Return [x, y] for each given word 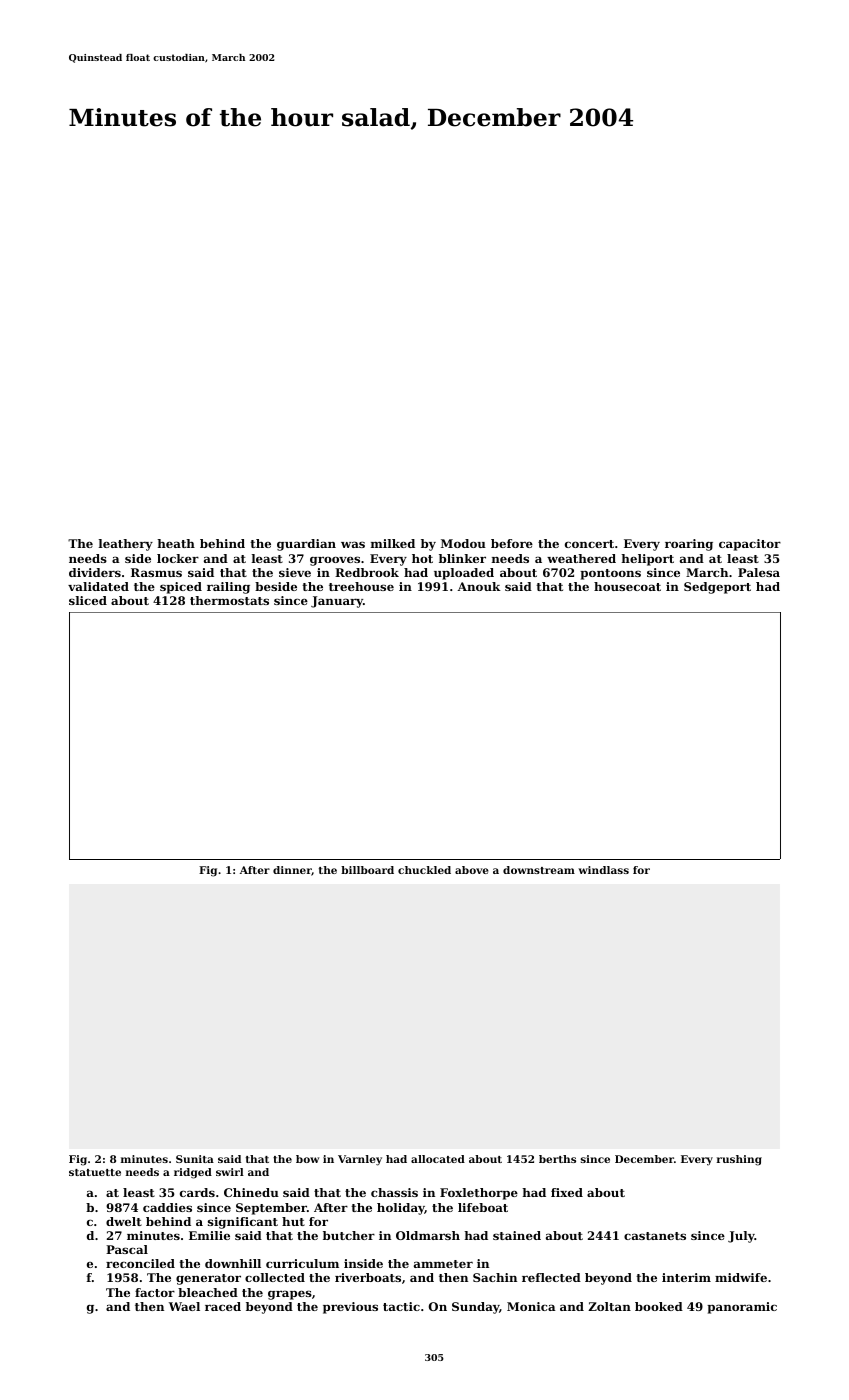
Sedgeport [717, 588]
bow [307, 1159]
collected [275, 1277]
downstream [539, 870]
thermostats [229, 600]
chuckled [424, 870]
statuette [95, 1172]
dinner [292, 871]
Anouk [479, 586]
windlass [603, 870]
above [472, 870]
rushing [739, 1160]
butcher [349, 1235]
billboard [367, 870]
